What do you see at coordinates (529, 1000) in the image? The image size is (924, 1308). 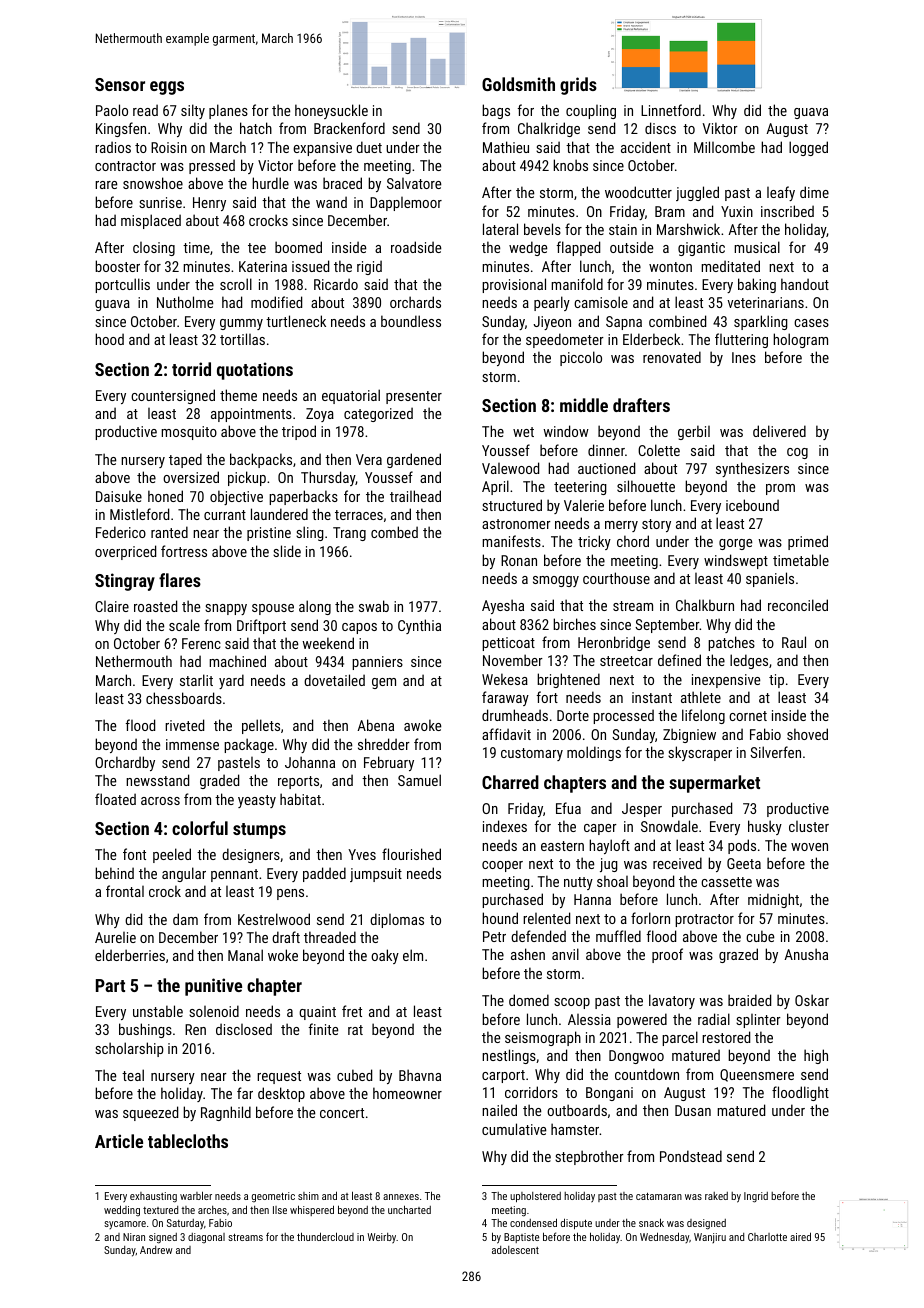 I see `domed` at bounding box center [529, 1000].
